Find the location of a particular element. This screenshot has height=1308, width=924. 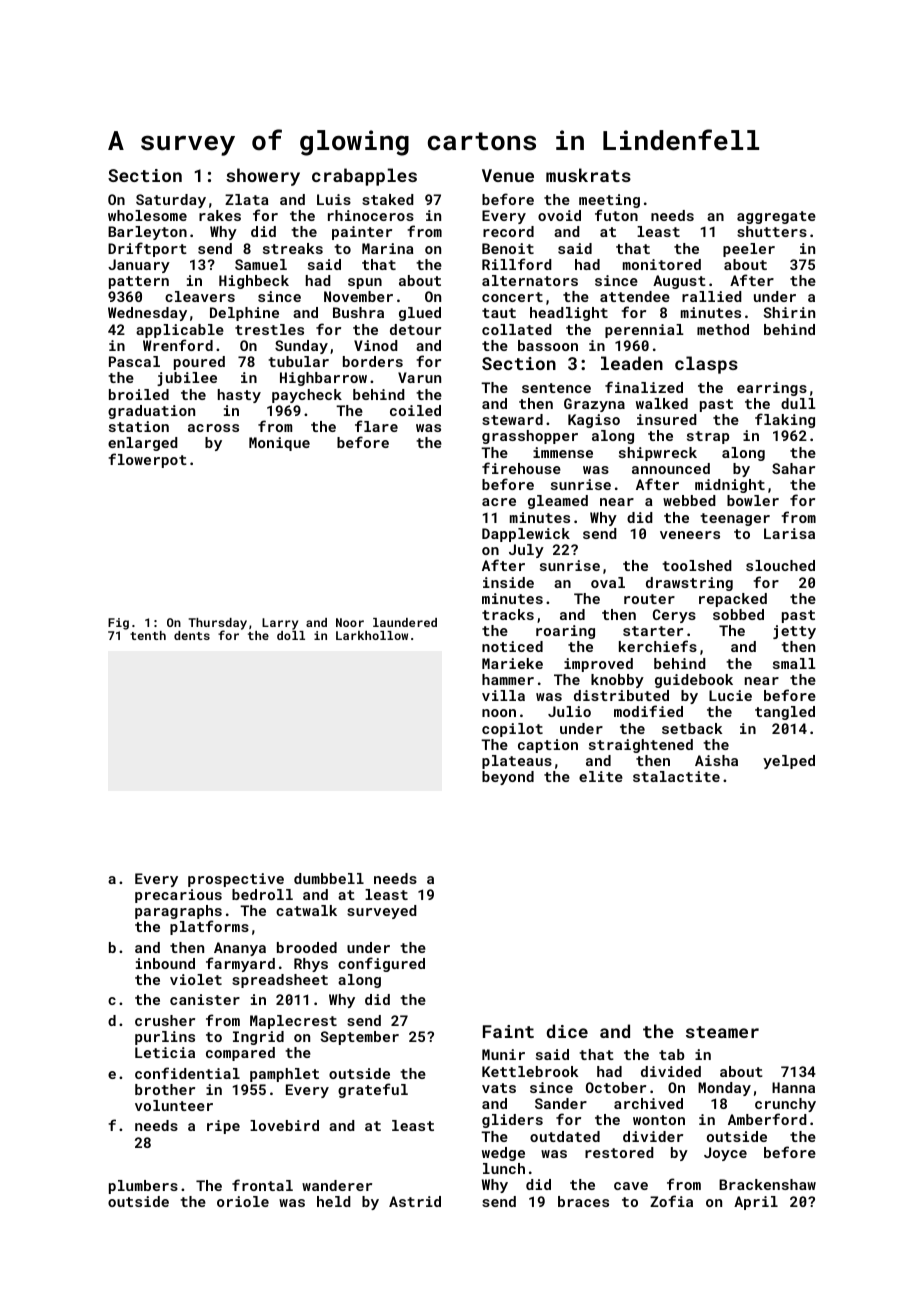

ripe is located at coordinates (223, 1127).
